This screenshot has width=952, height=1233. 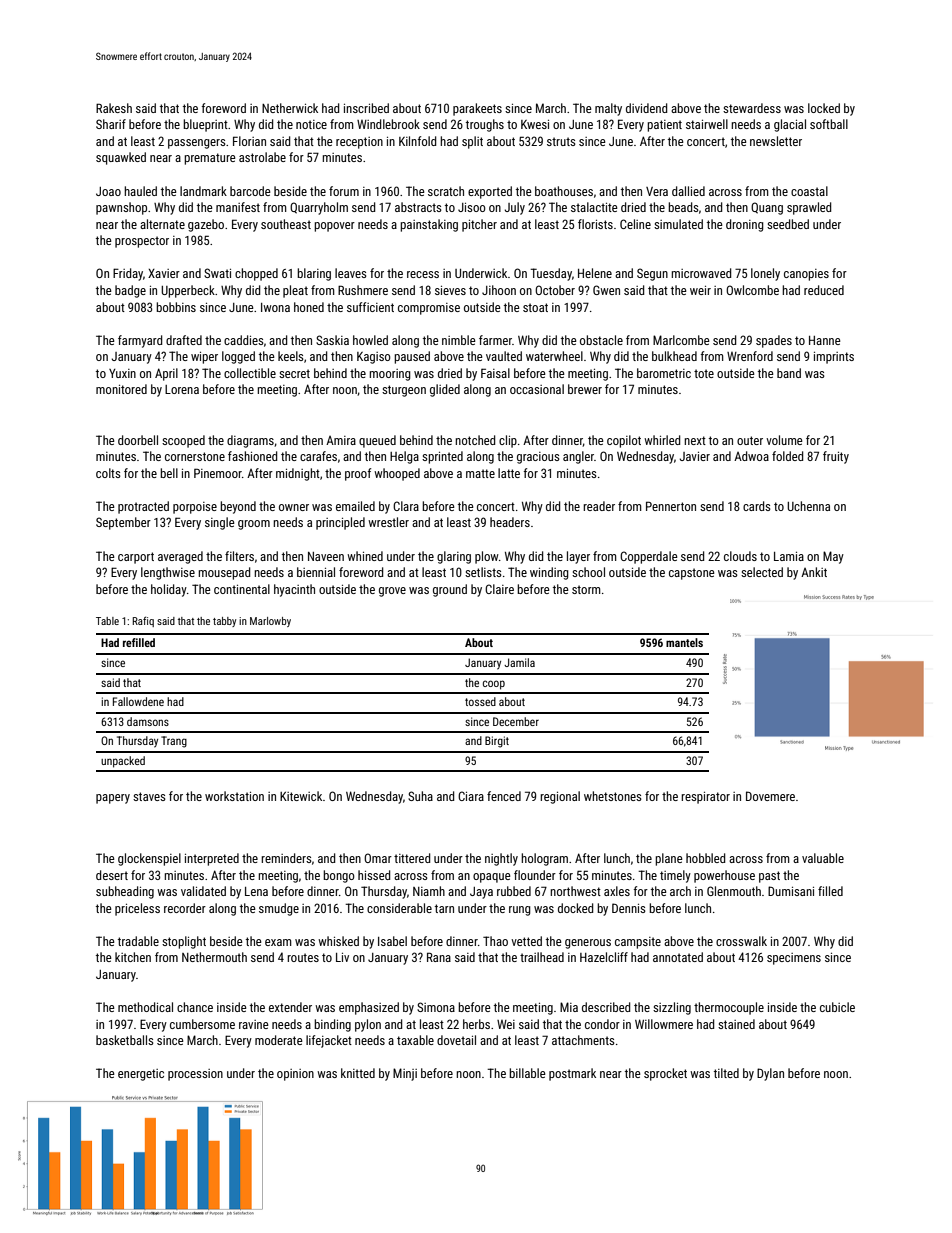 What do you see at coordinates (649, 557) in the screenshot?
I see `Copperdale` at bounding box center [649, 557].
